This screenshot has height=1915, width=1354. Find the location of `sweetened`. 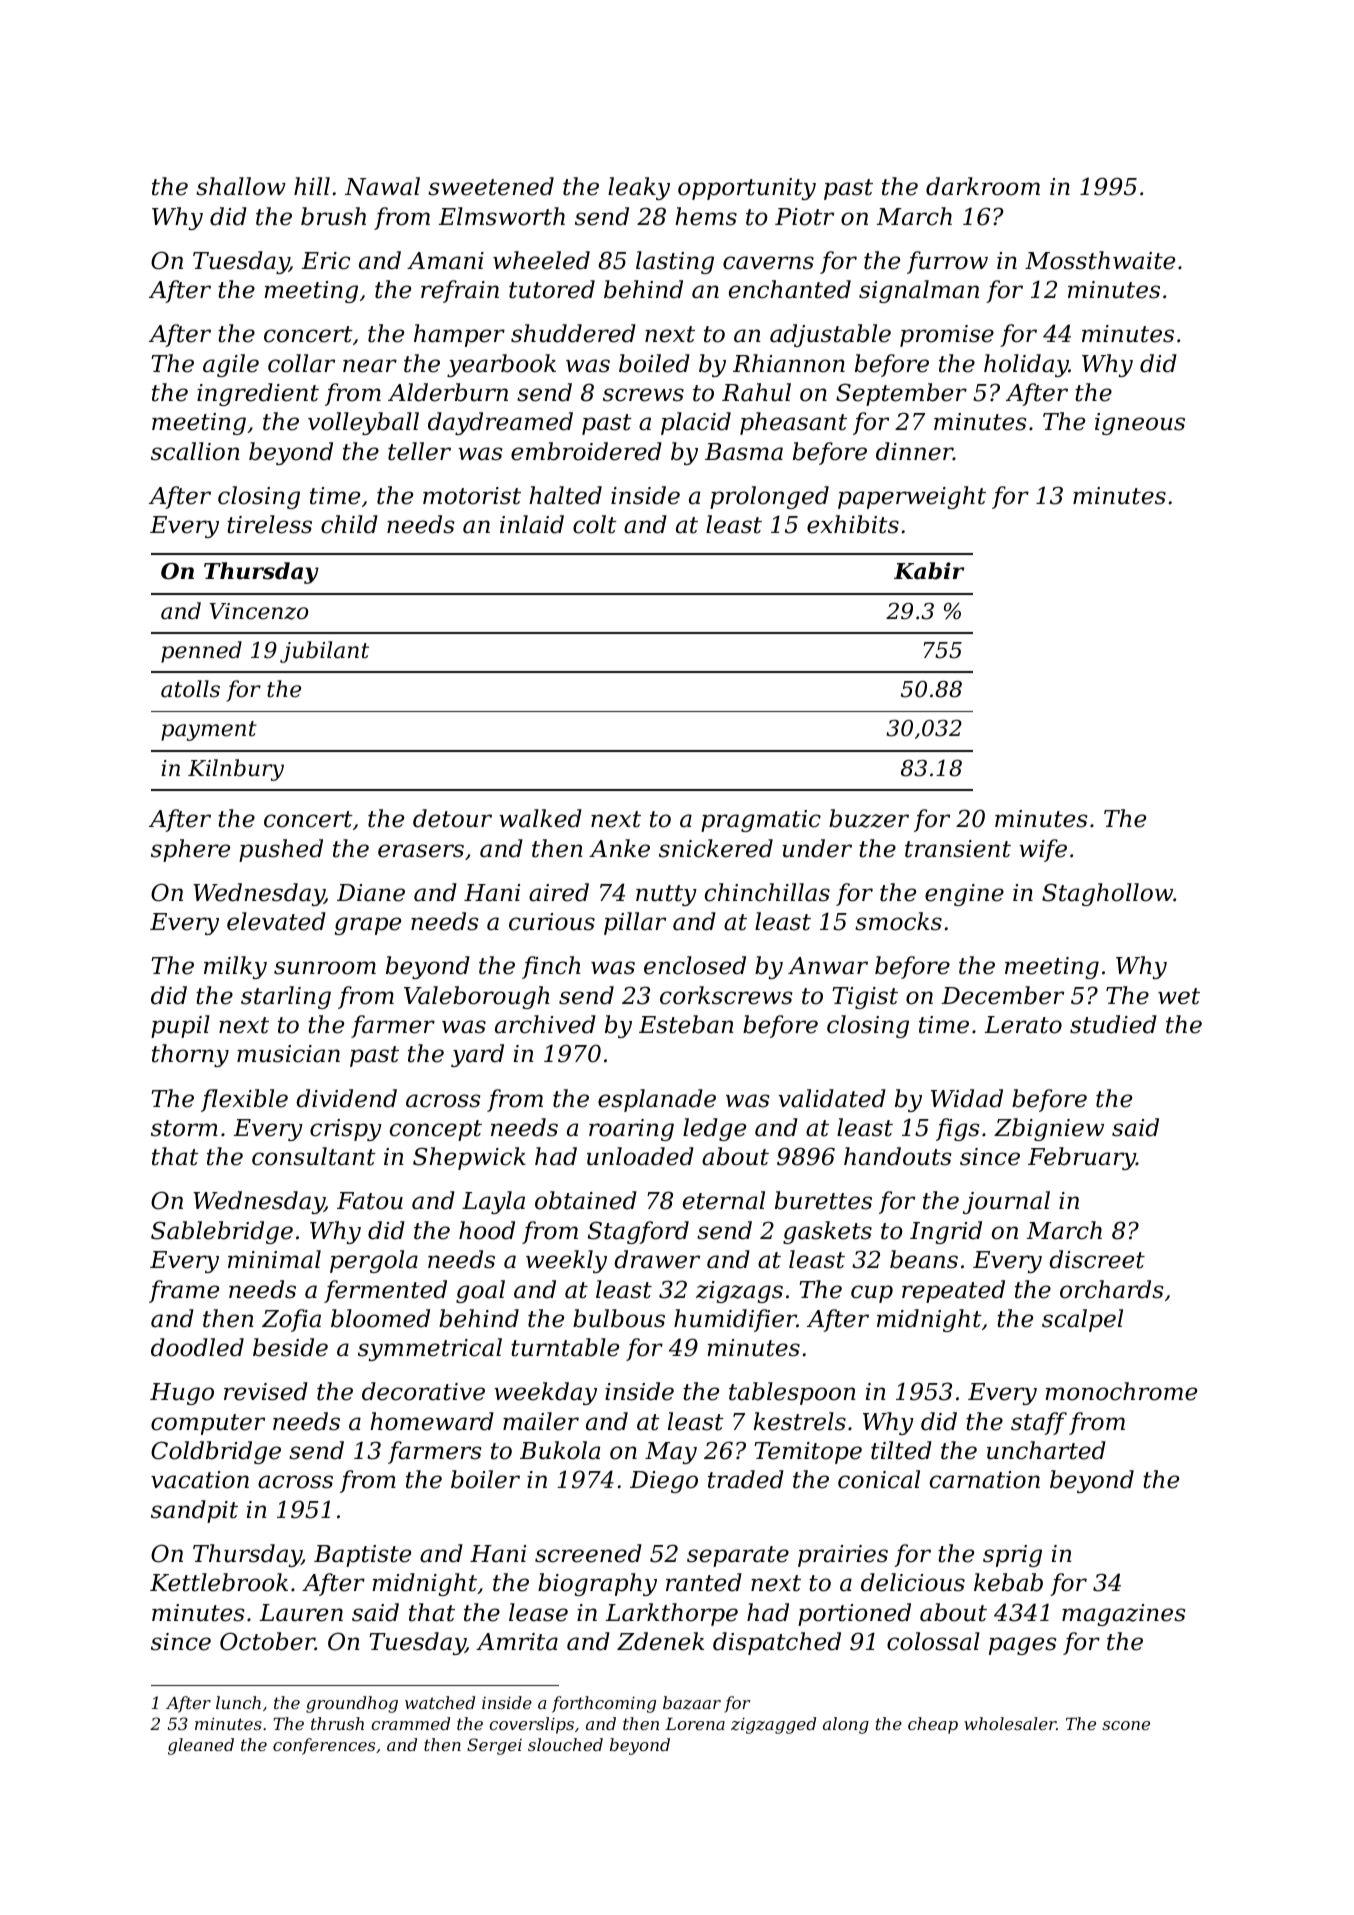

sweetened is located at coordinates (491, 186).
